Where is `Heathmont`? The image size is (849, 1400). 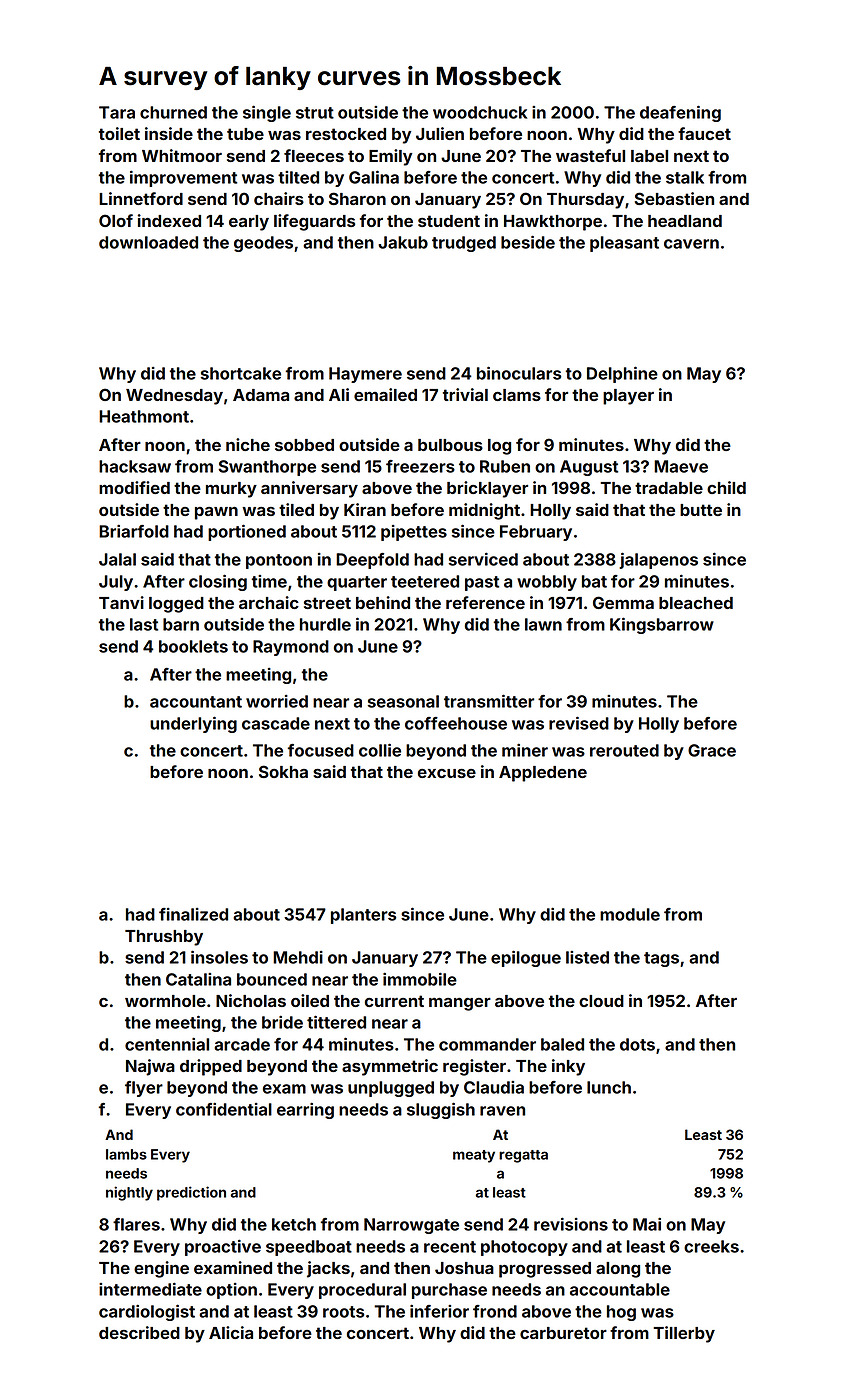 Heathmont is located at coordinates (144, 416).
